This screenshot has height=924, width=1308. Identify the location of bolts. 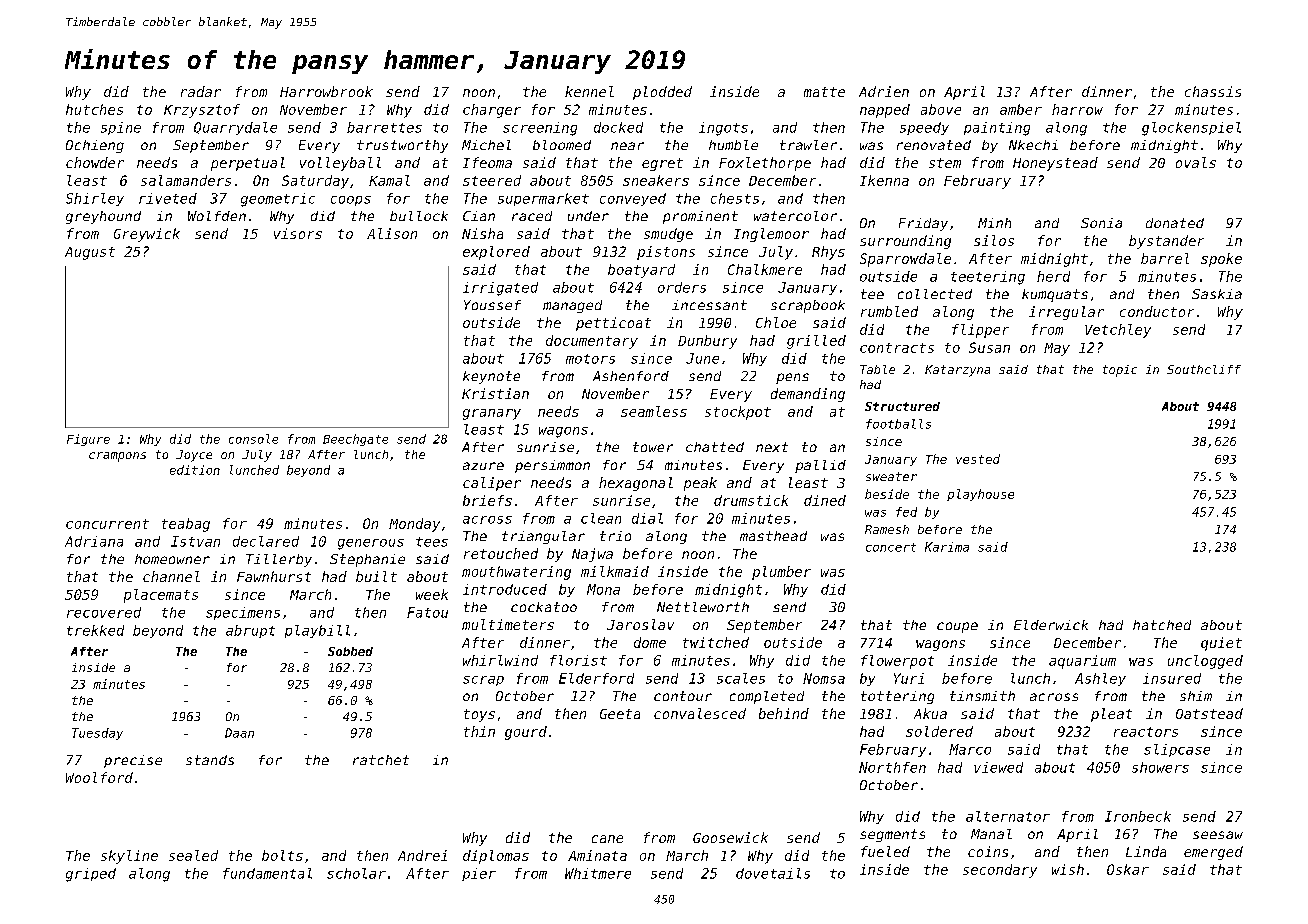
(282, 855).
